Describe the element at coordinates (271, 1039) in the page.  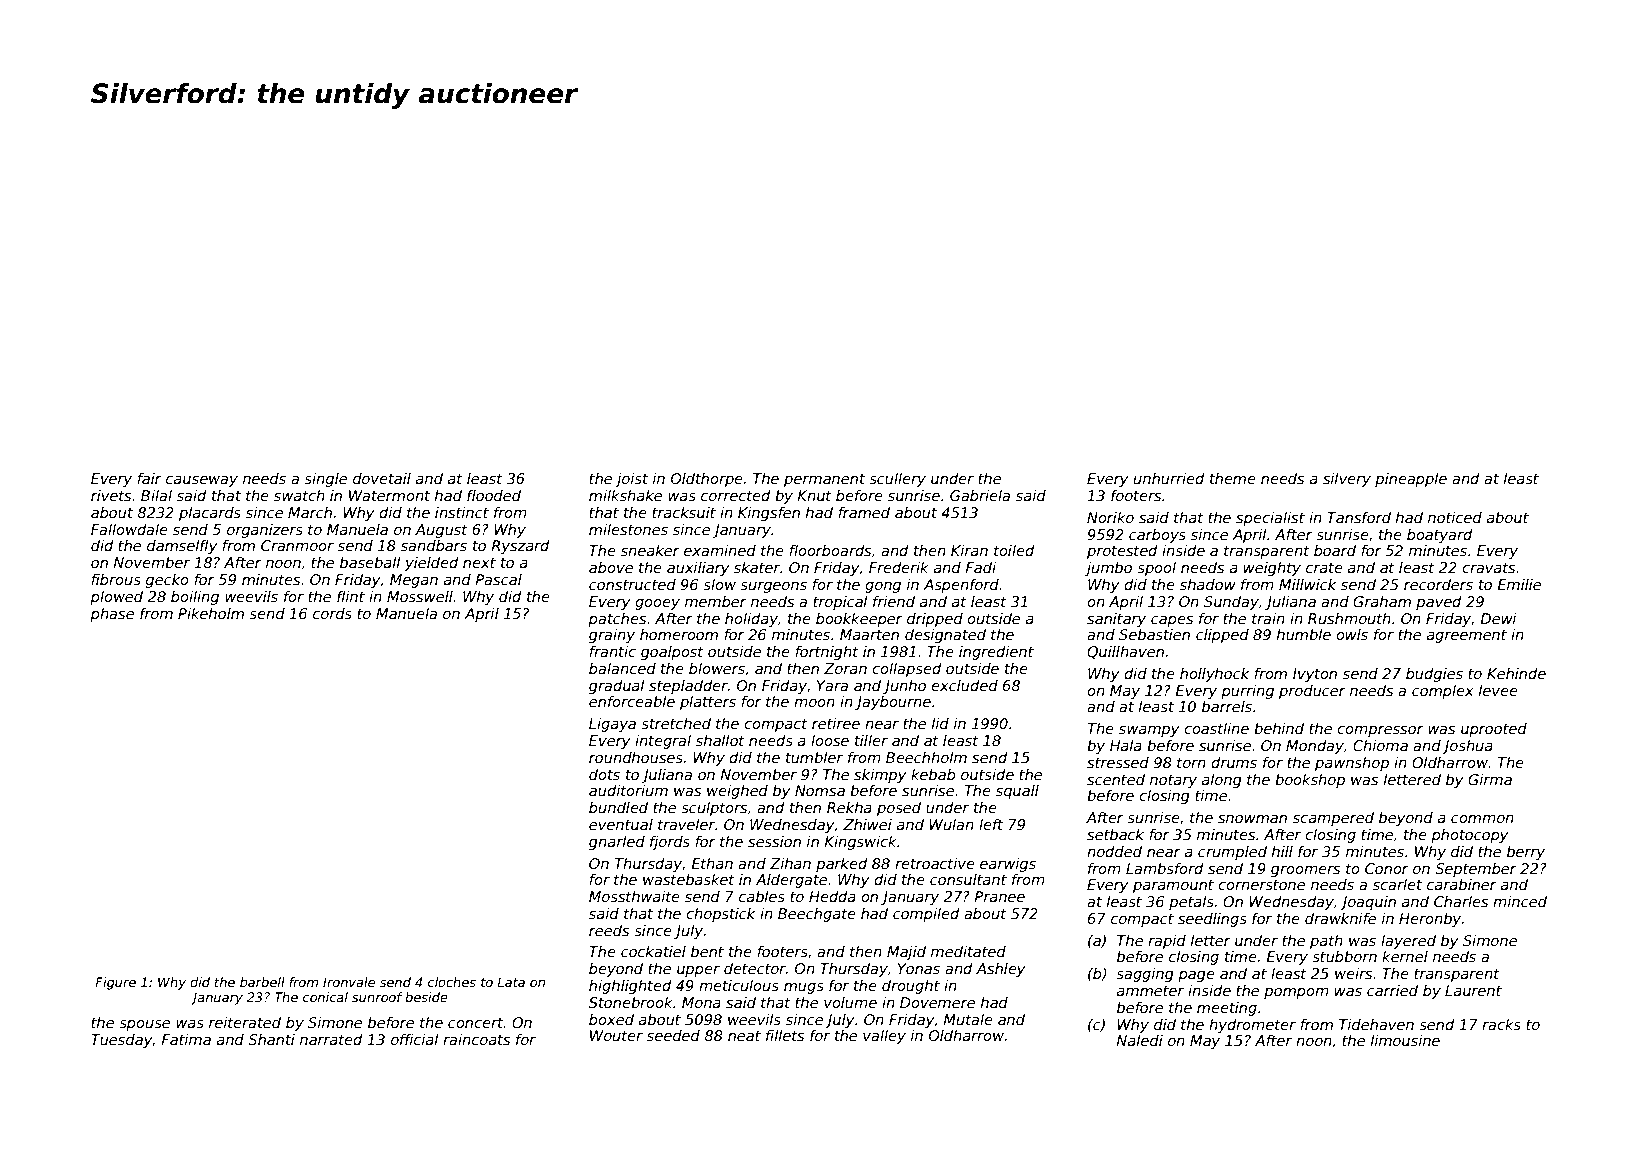
I see `Shanti` at that location.
